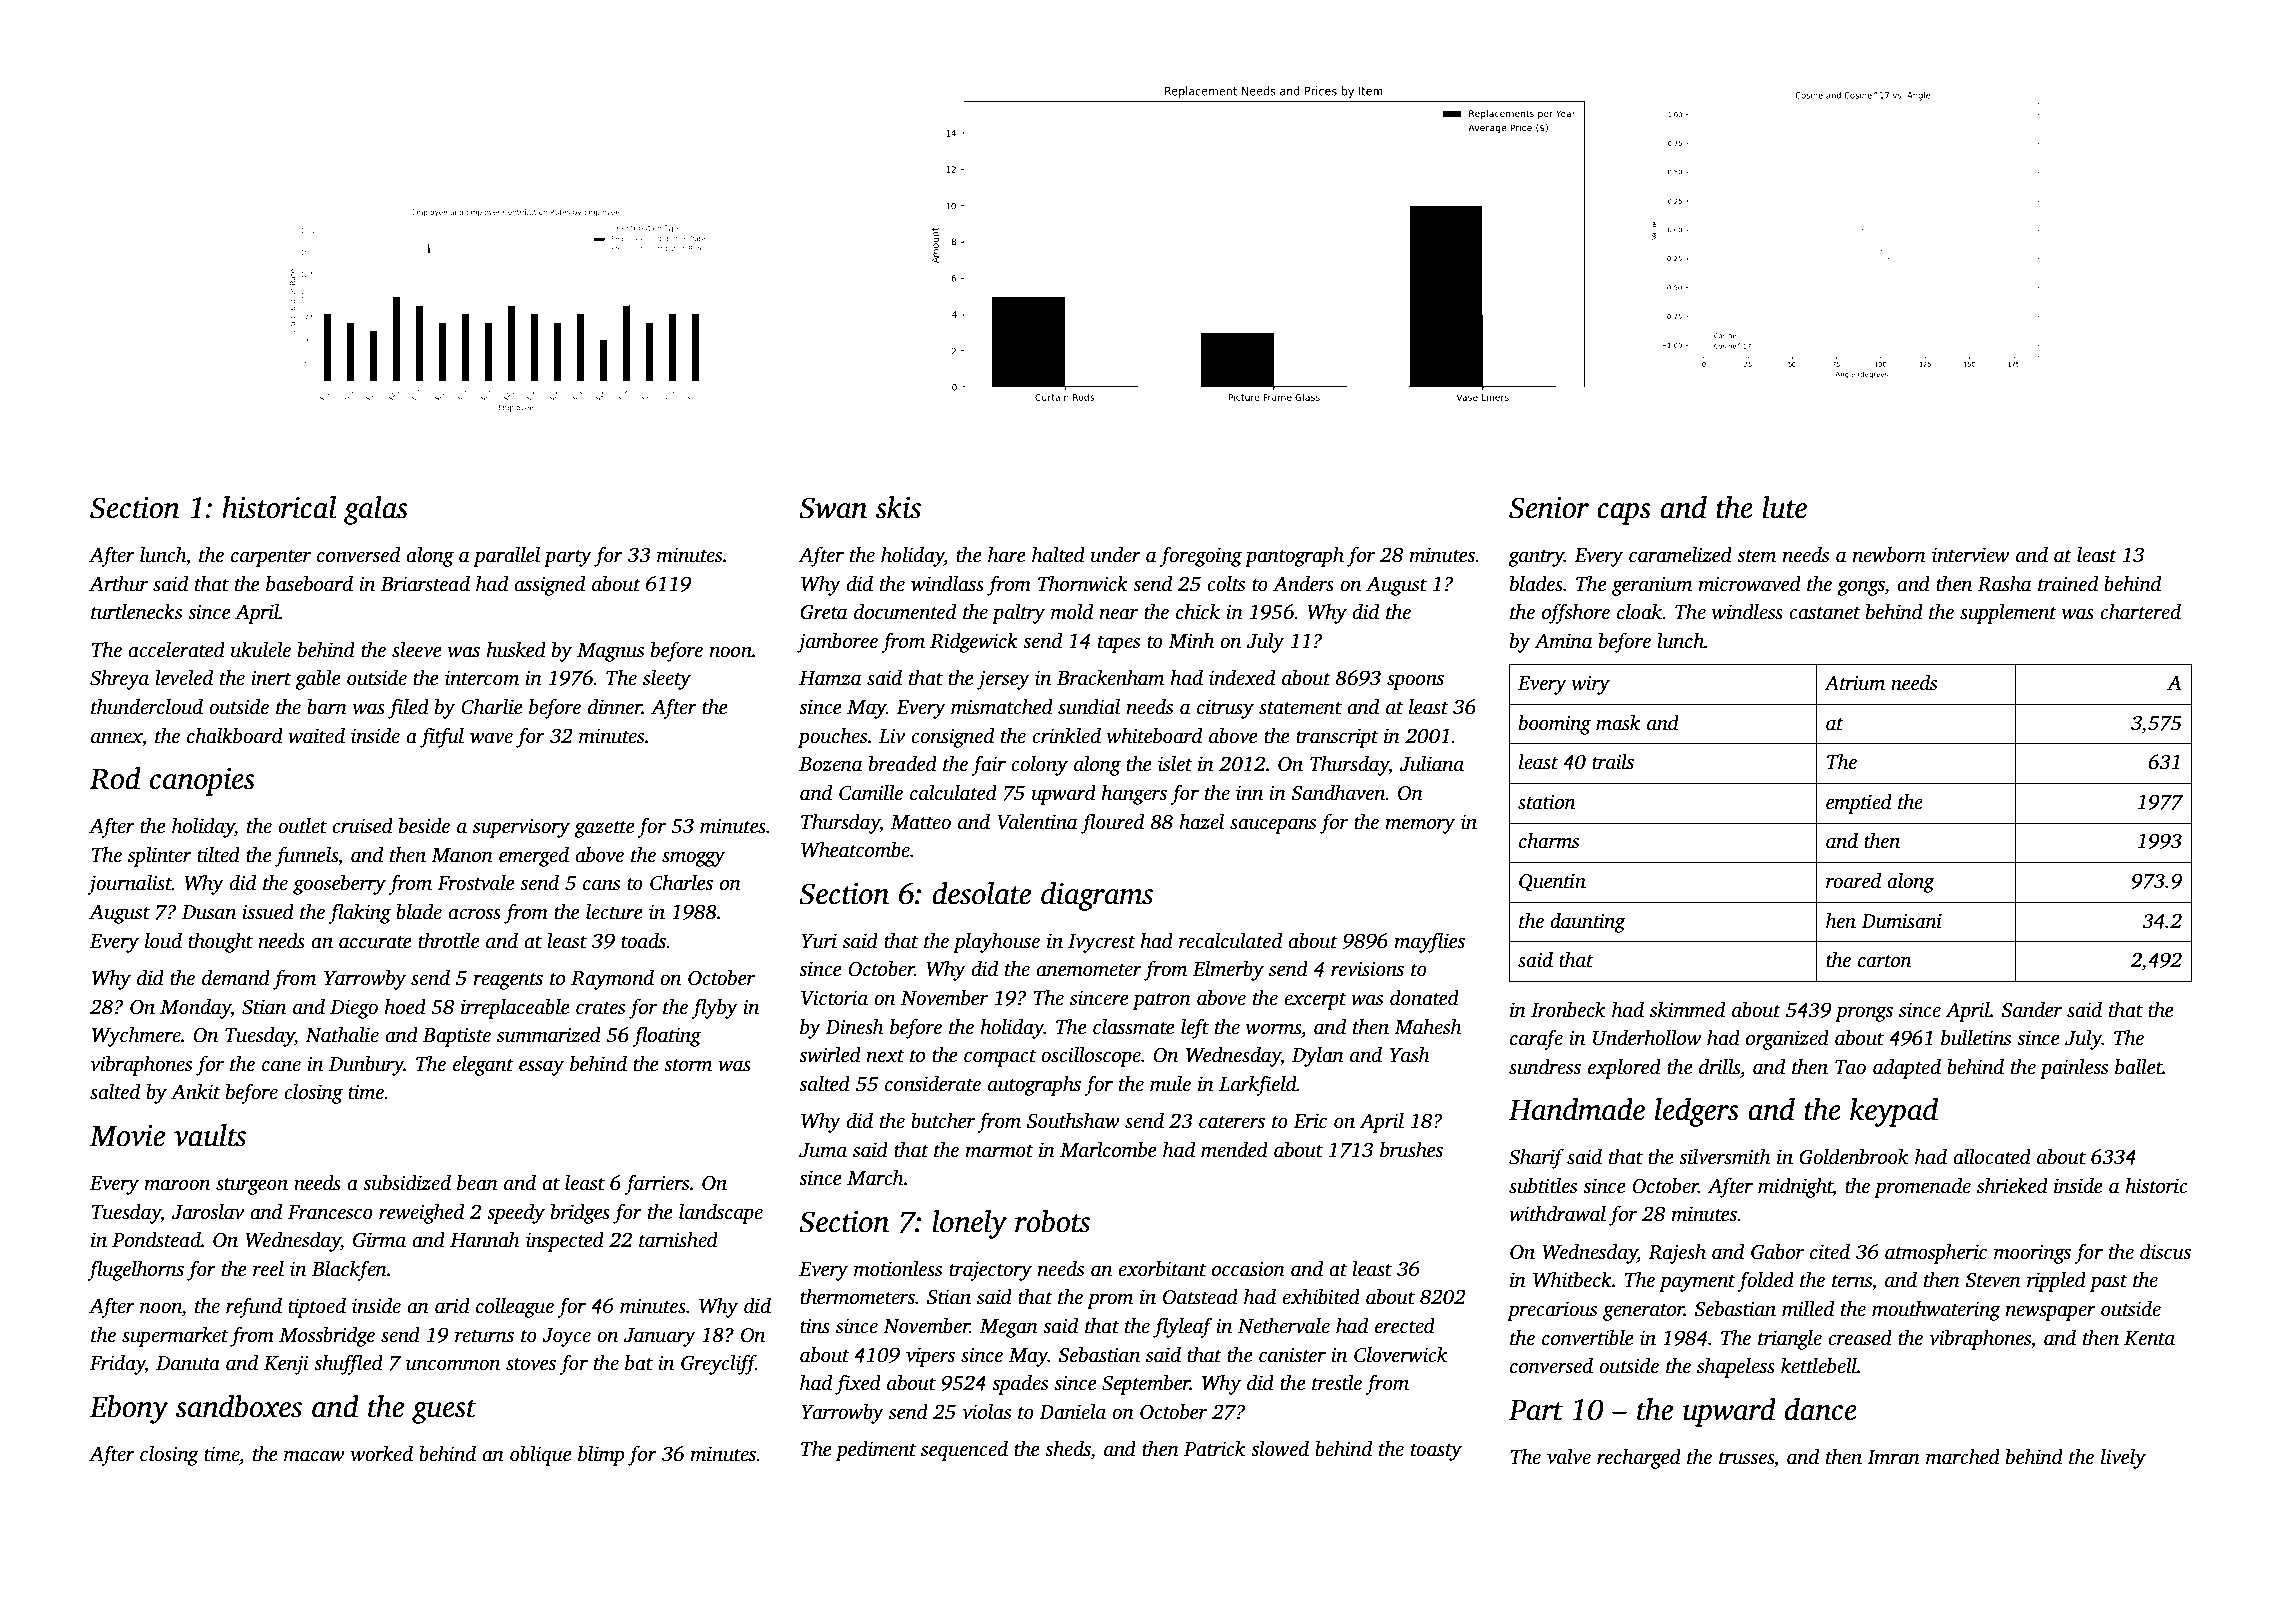 The height and width of the screenshot is (1614, 2282). Describe the element at coordinates (195, 1091) in the screenshot. I see `Ankit` at that location.
